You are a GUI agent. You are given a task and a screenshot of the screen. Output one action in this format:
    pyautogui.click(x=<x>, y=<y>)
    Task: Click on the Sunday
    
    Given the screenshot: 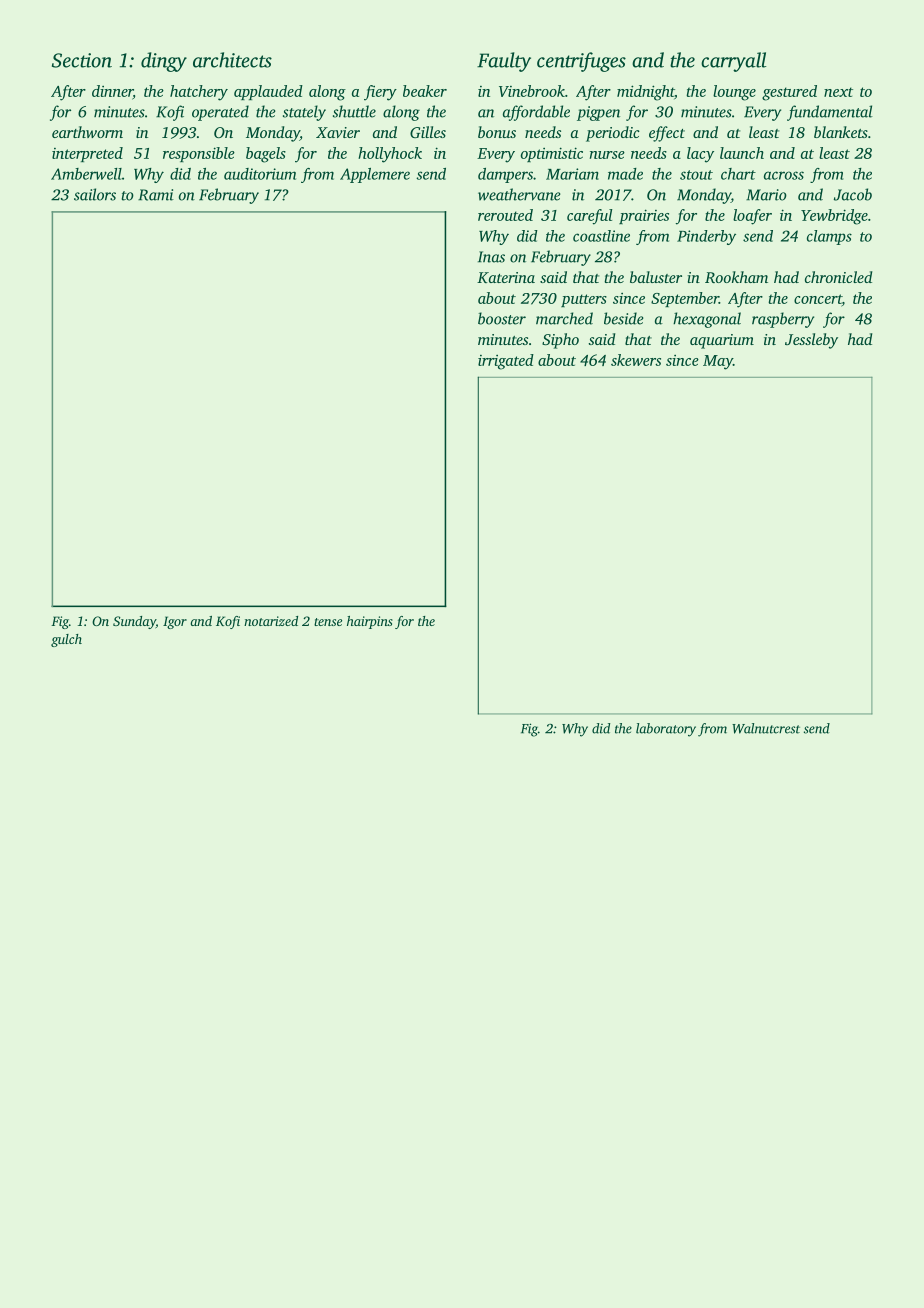 What is the action you would take?
    pyautogui.click(x=134, y=622)
